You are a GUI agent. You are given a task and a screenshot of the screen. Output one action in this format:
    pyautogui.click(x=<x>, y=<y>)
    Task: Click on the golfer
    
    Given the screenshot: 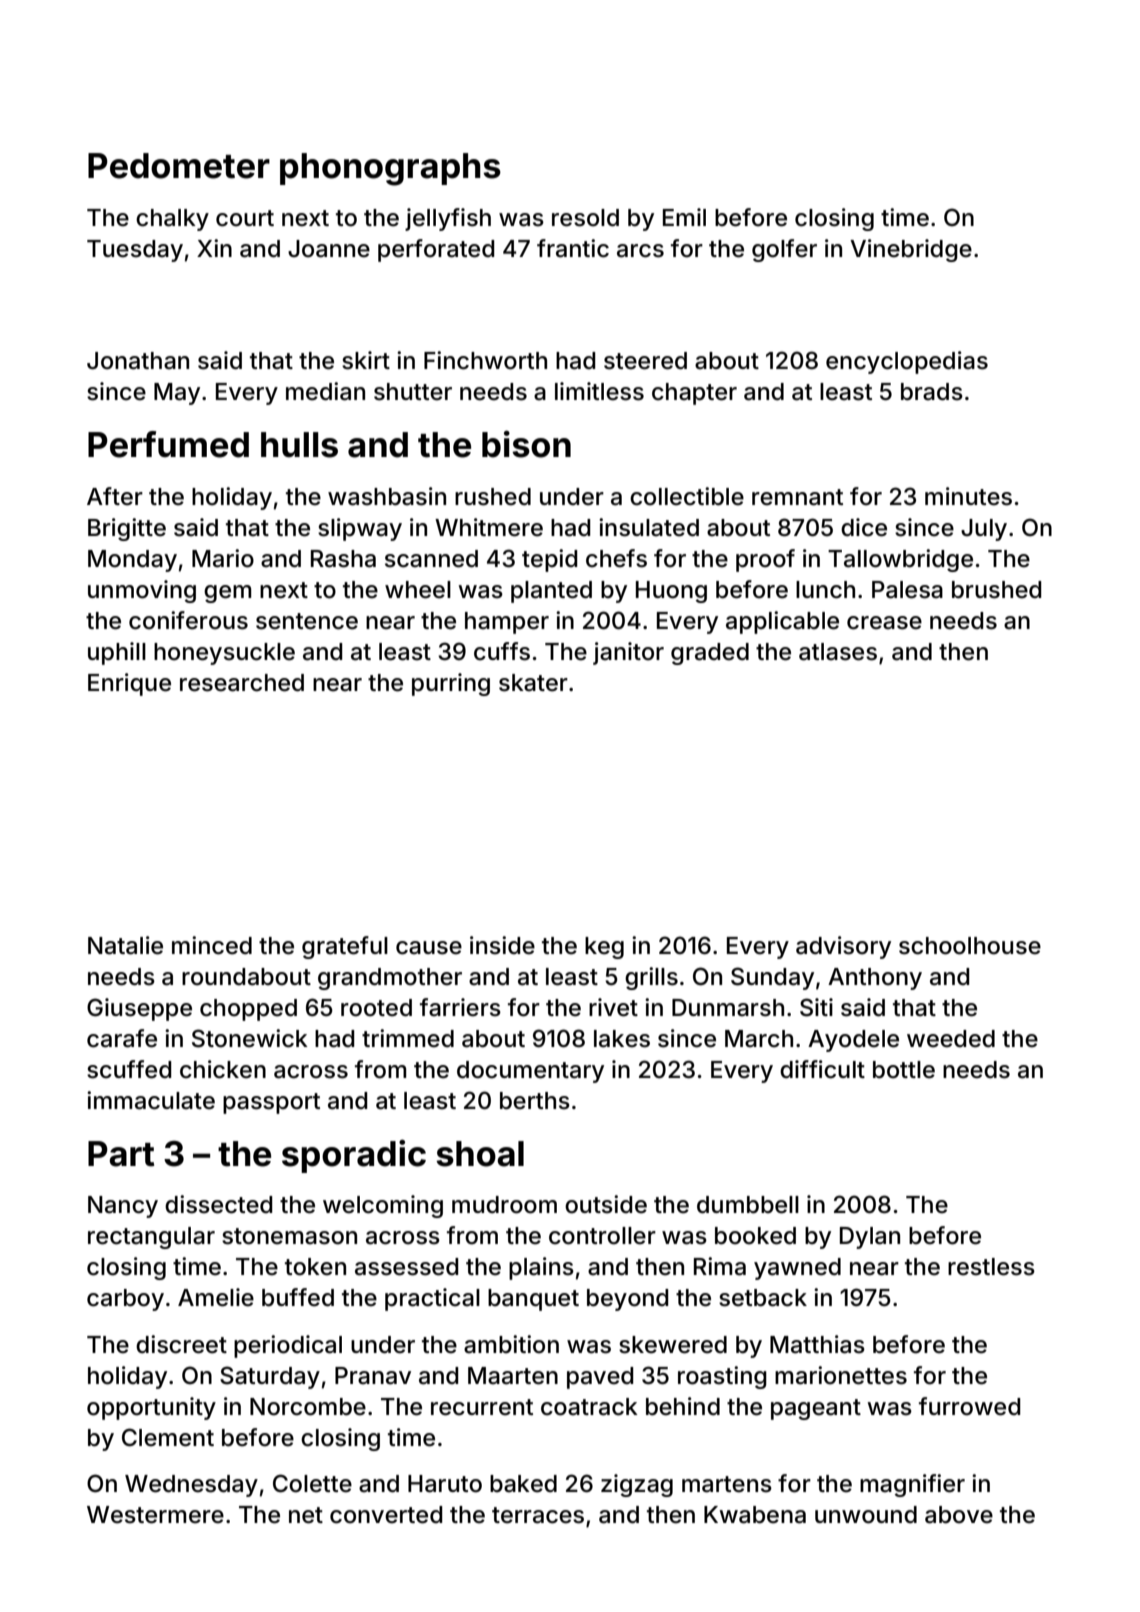 What is the action you would take?
    pyautogui.click(x=784, y=250)
